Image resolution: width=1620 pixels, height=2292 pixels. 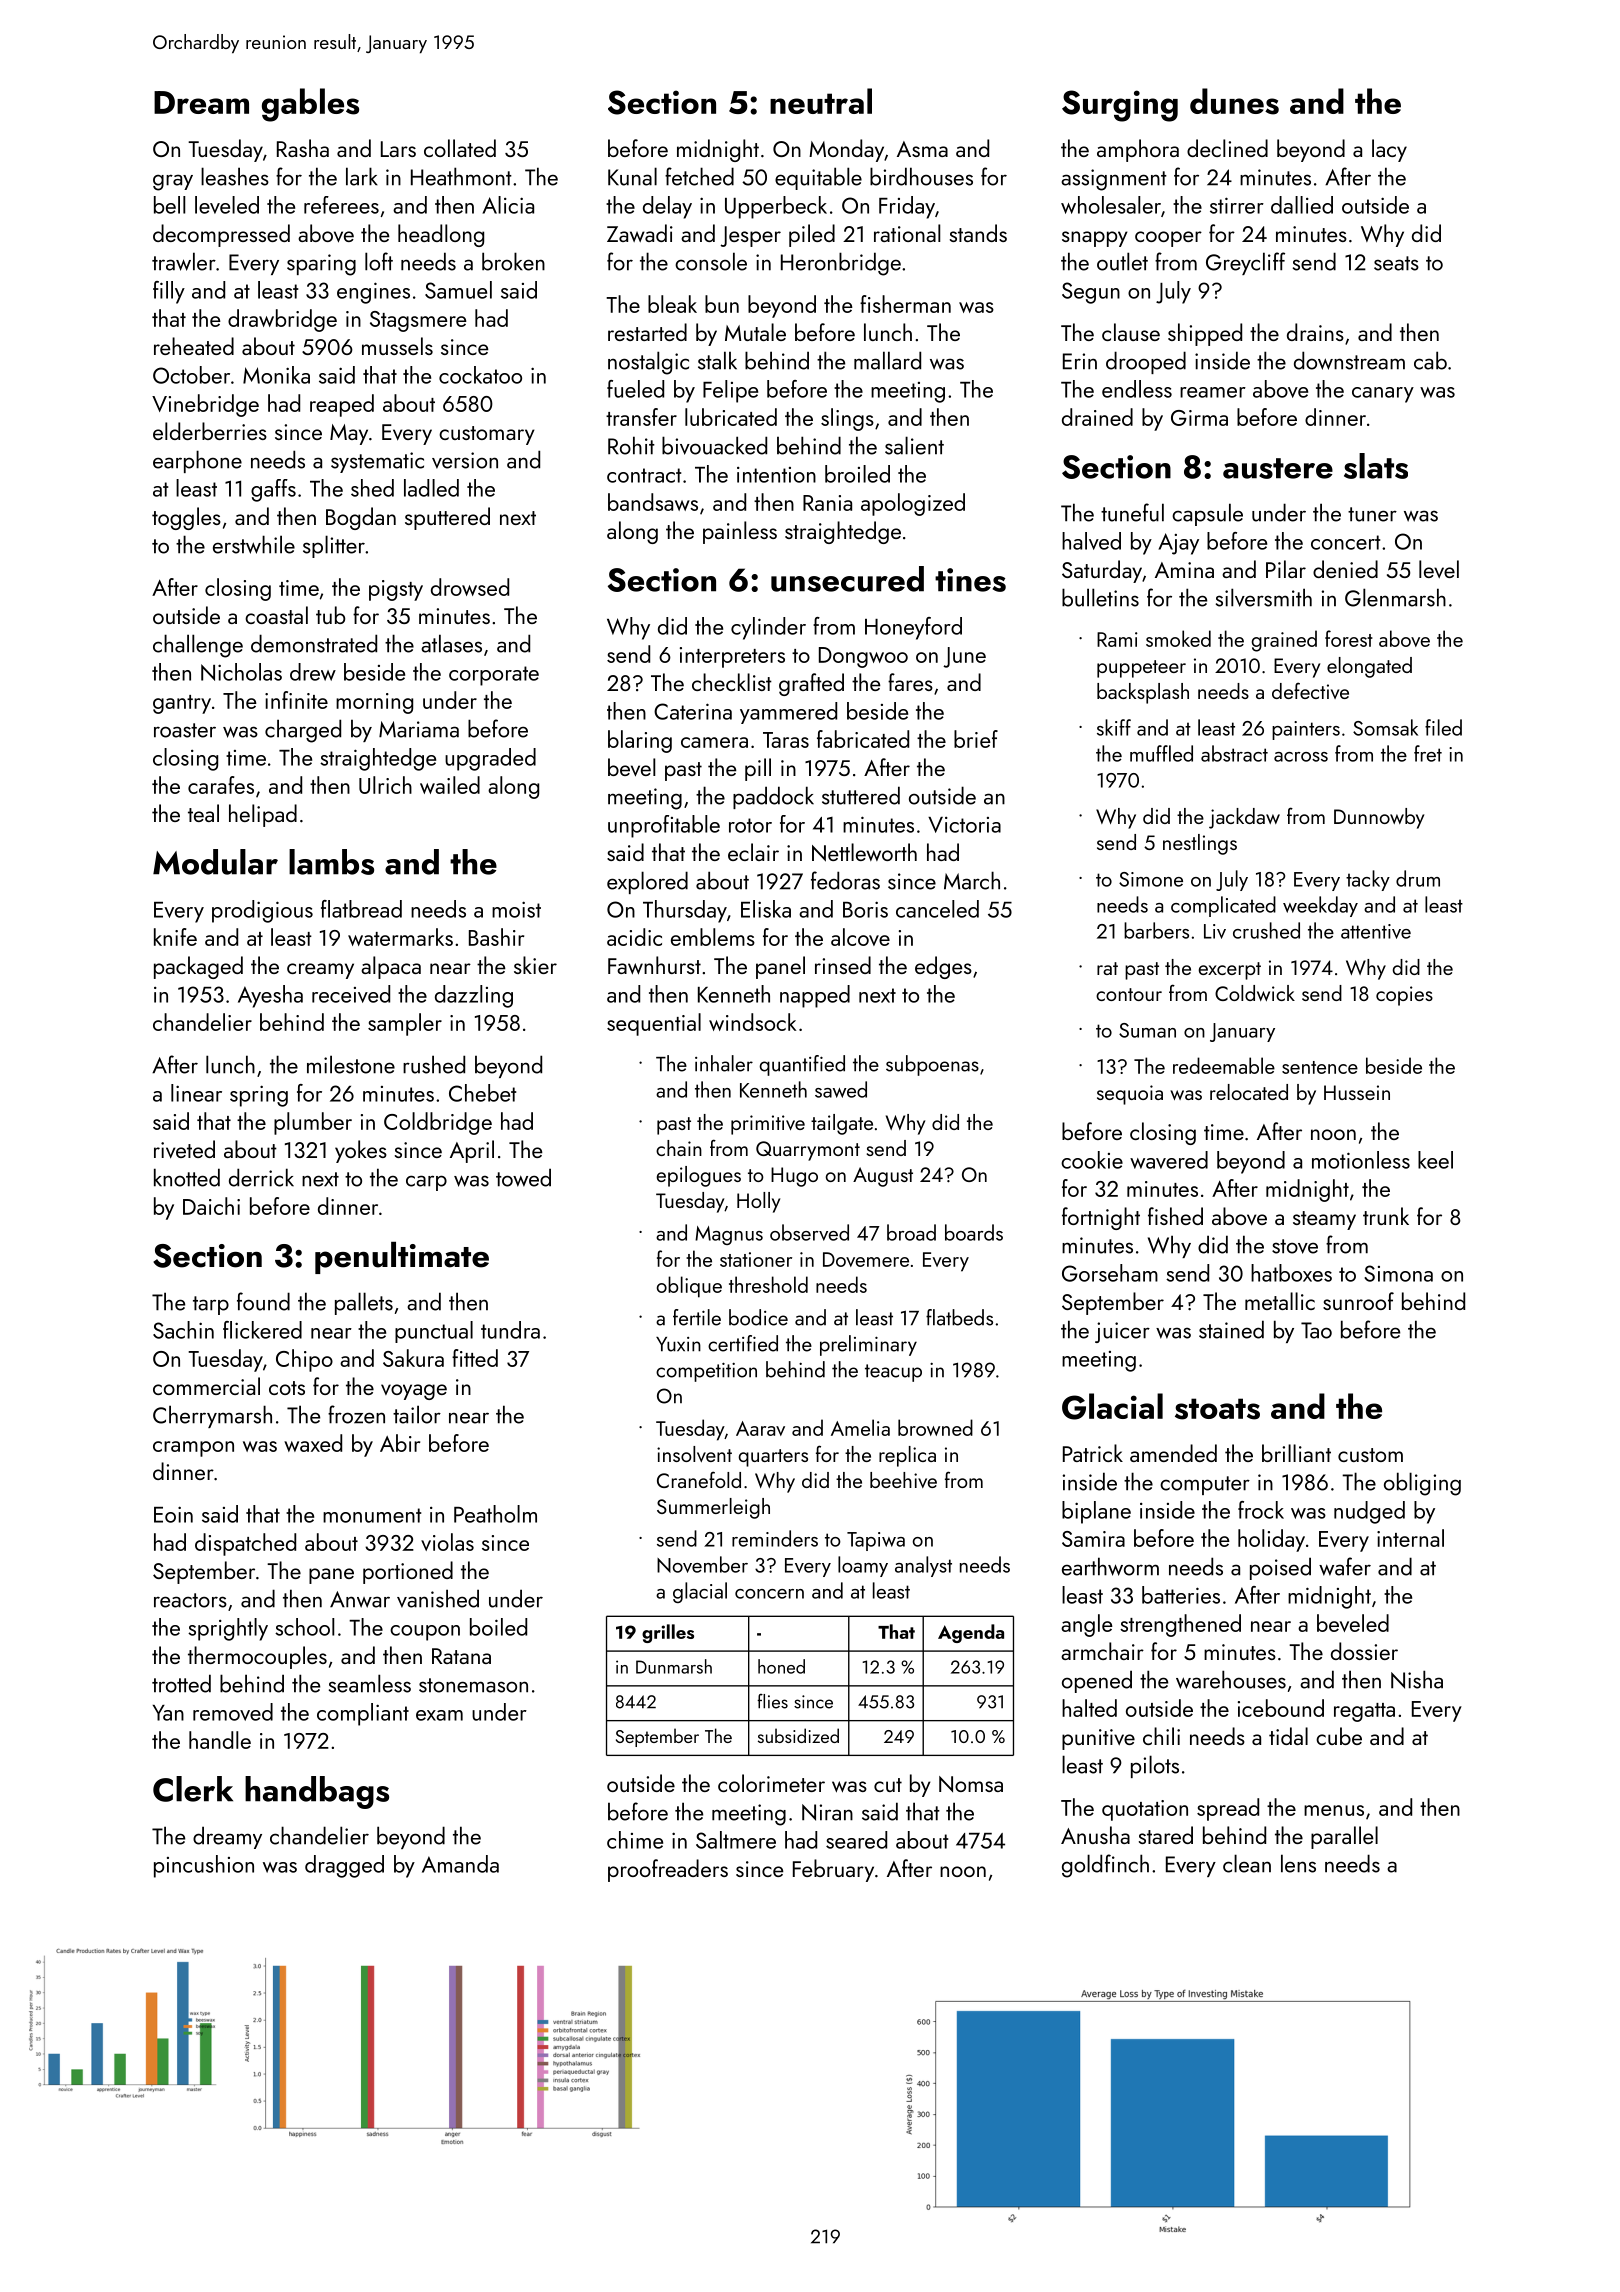 I want to click on seats, so click(x=1396, y=263).
